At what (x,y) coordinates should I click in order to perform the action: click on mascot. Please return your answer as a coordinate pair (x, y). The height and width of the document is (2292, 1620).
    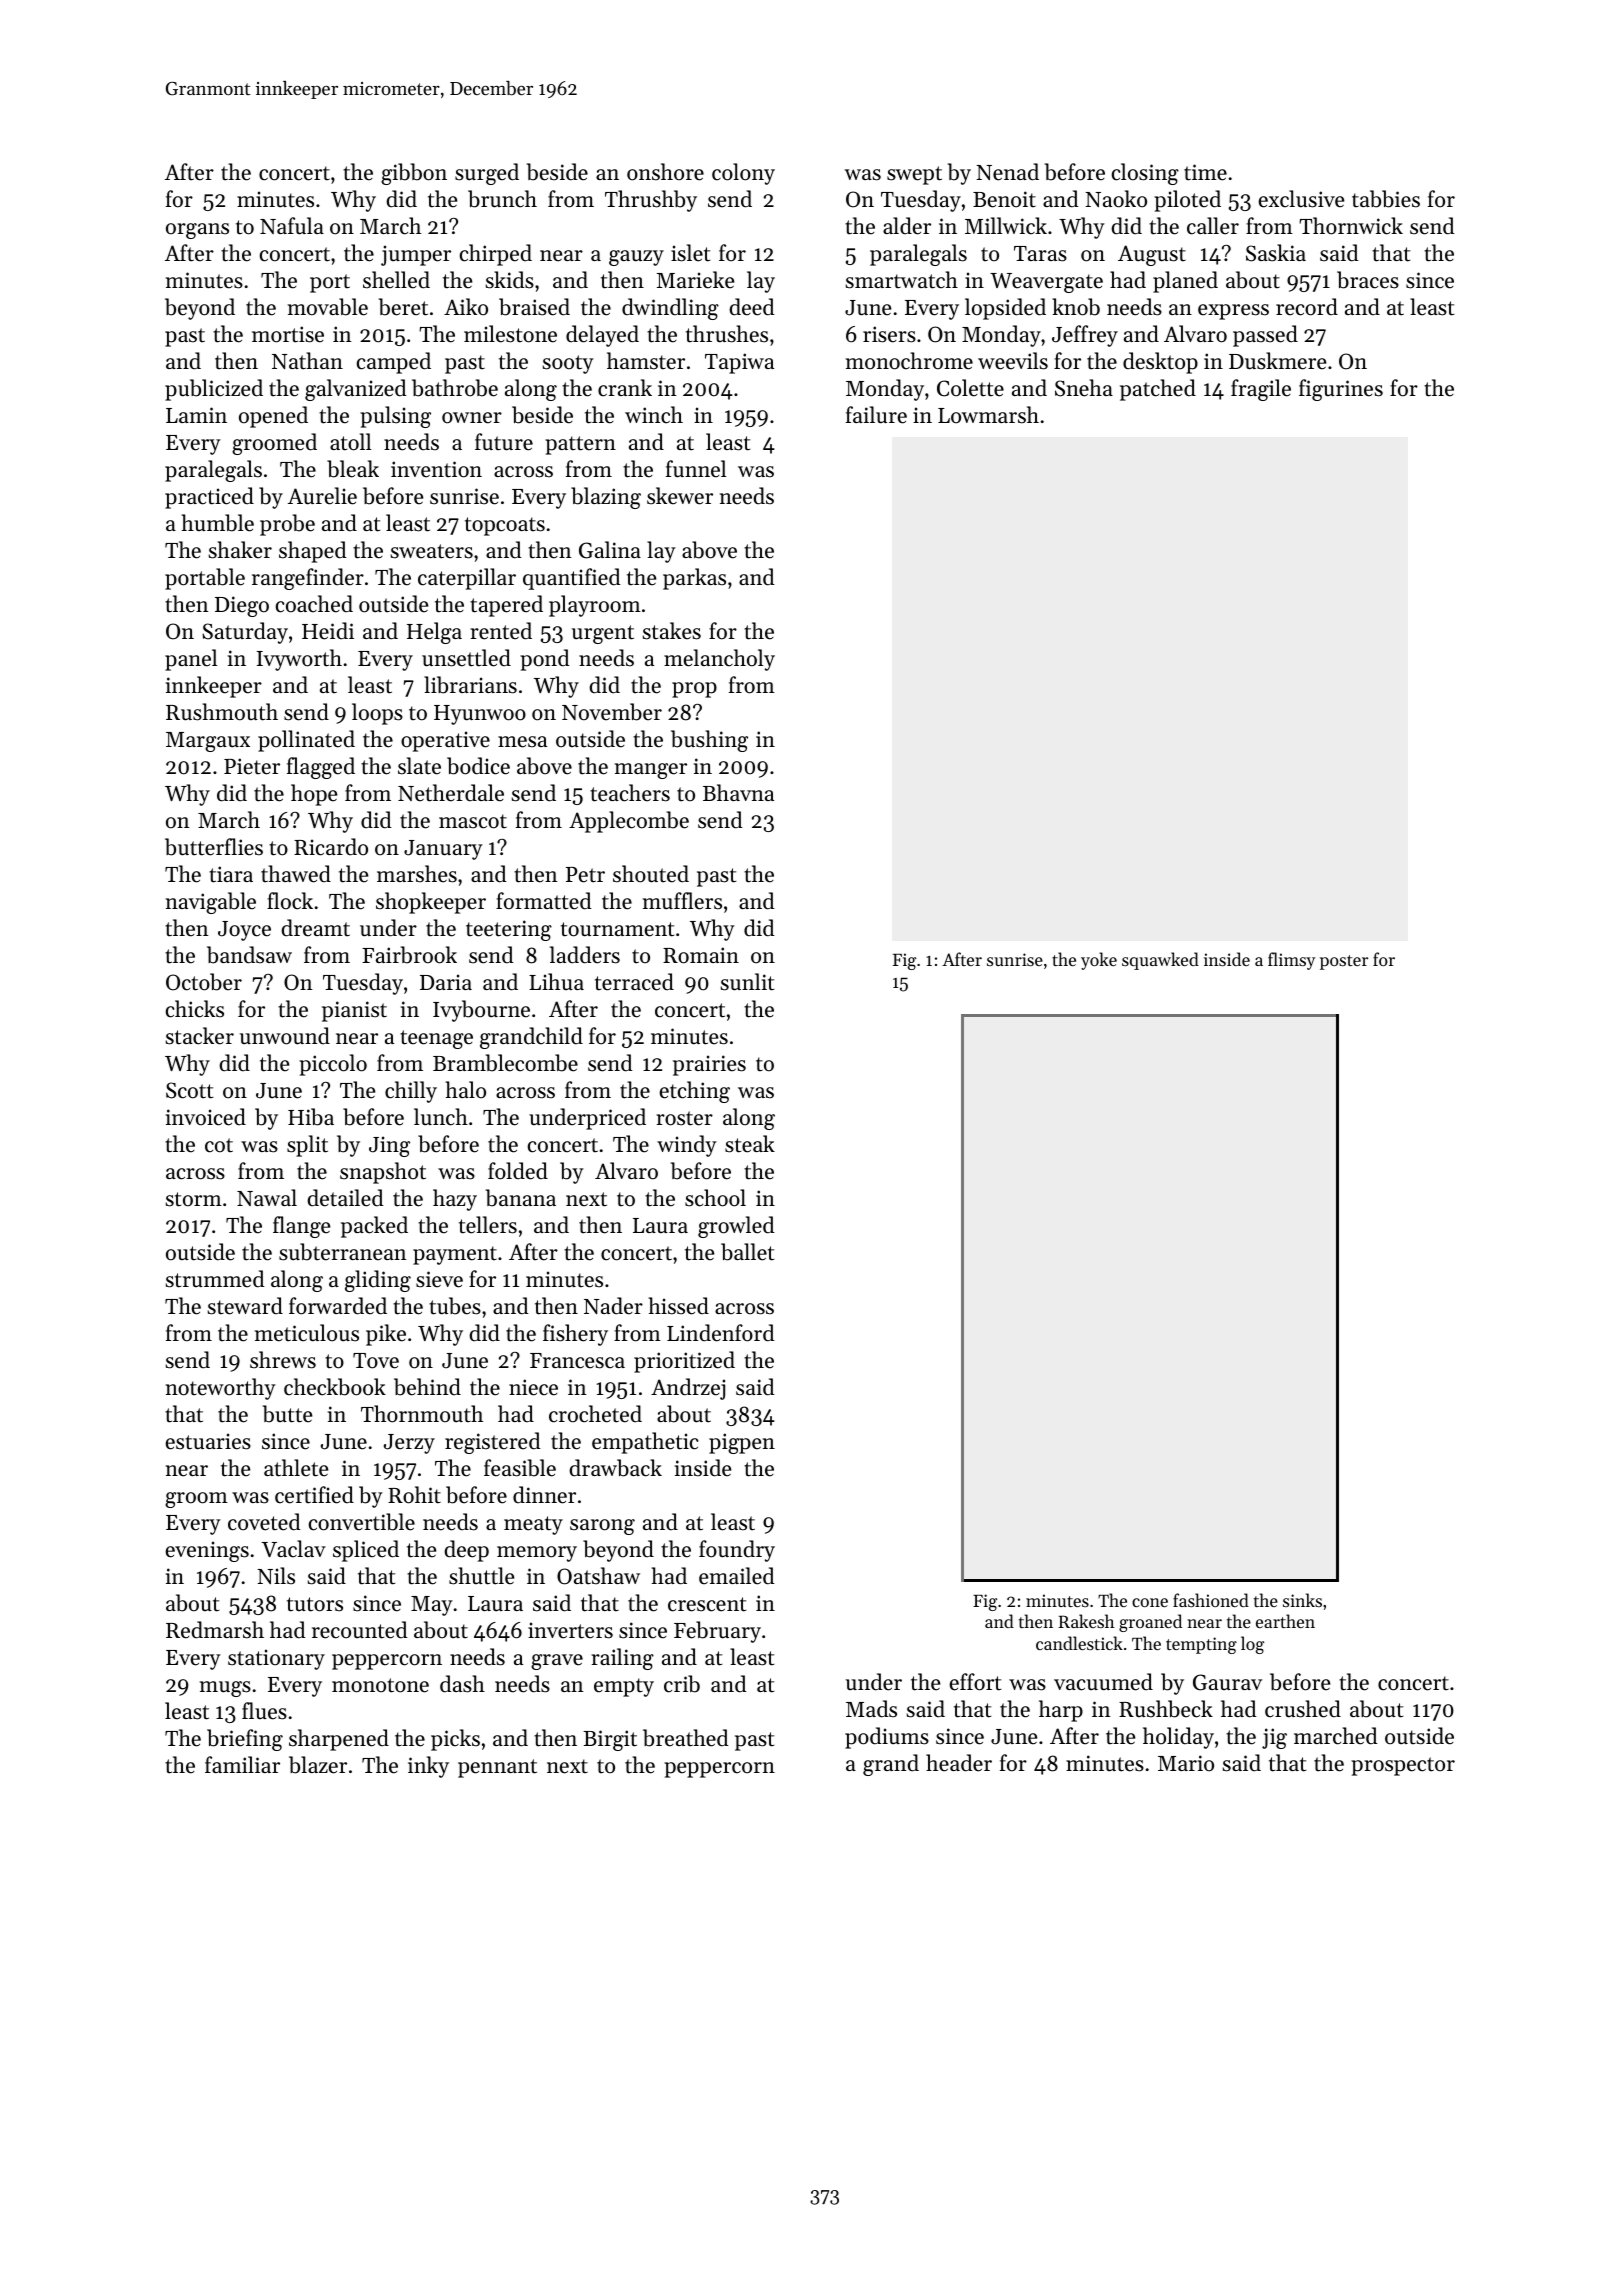
    Looking at the image, I should click on (473, 821).
